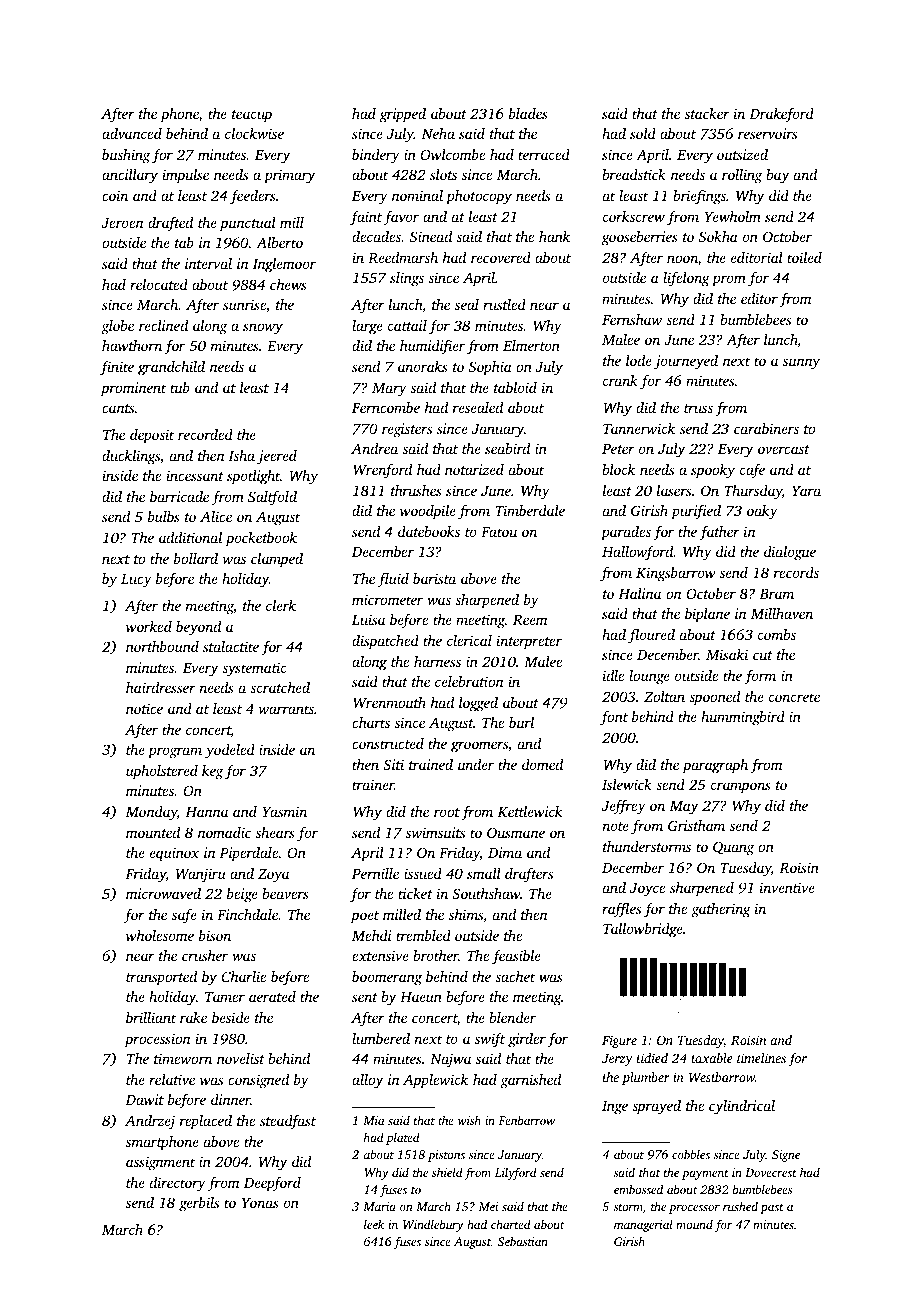 The height and width of the screenshot is (1308, 924). Describe the element at coordinates (435, 832) in the screenshot. I see `swimsuits` at that location.
